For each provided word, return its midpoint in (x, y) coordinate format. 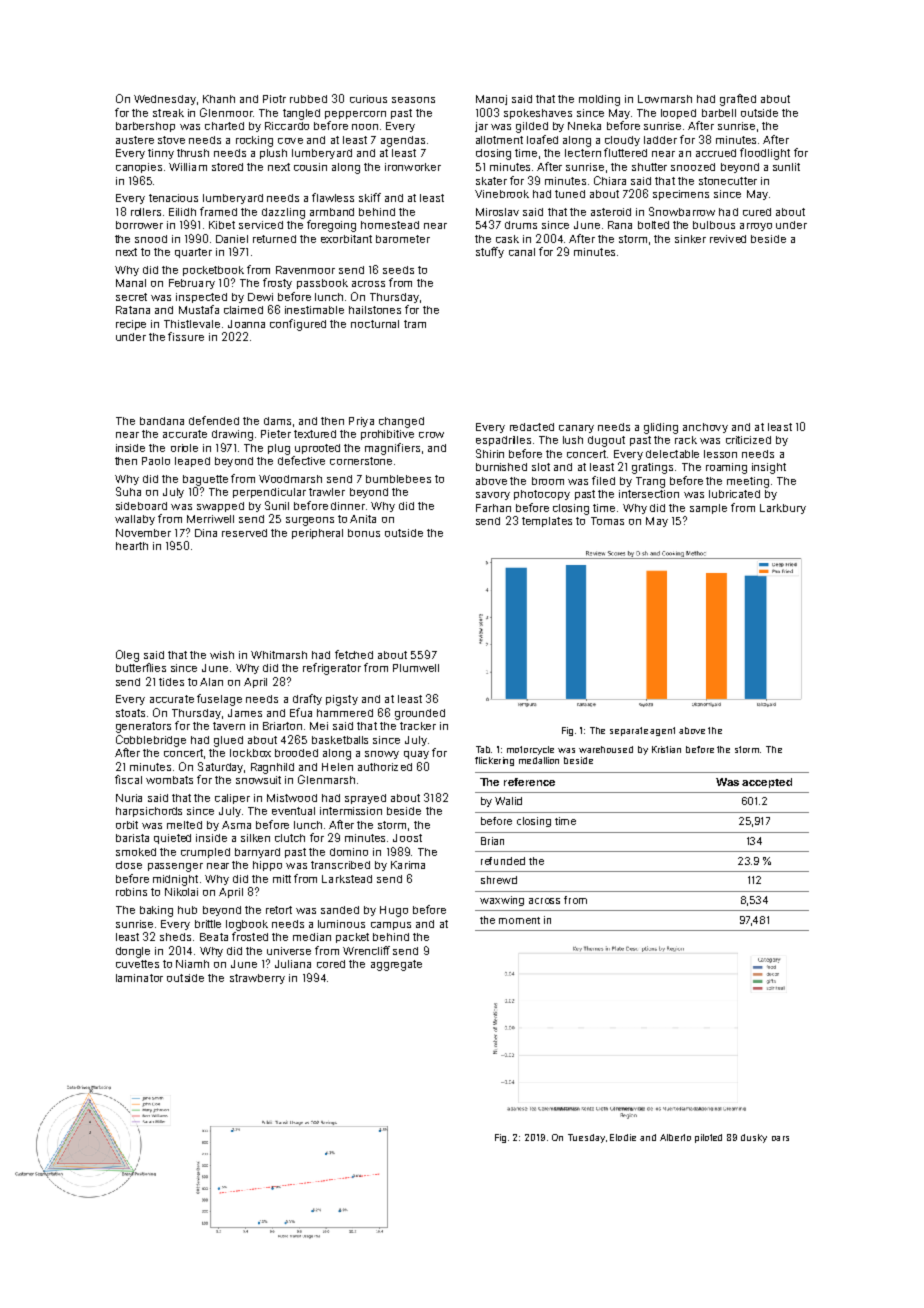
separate (629, 731)
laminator (139, 978)
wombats (169, 780)
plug (279, 449)
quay (416, 755)
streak (168, 113)
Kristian (666, 749)
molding (599, 100)
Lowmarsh (665, 99)
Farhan (493, 508)
